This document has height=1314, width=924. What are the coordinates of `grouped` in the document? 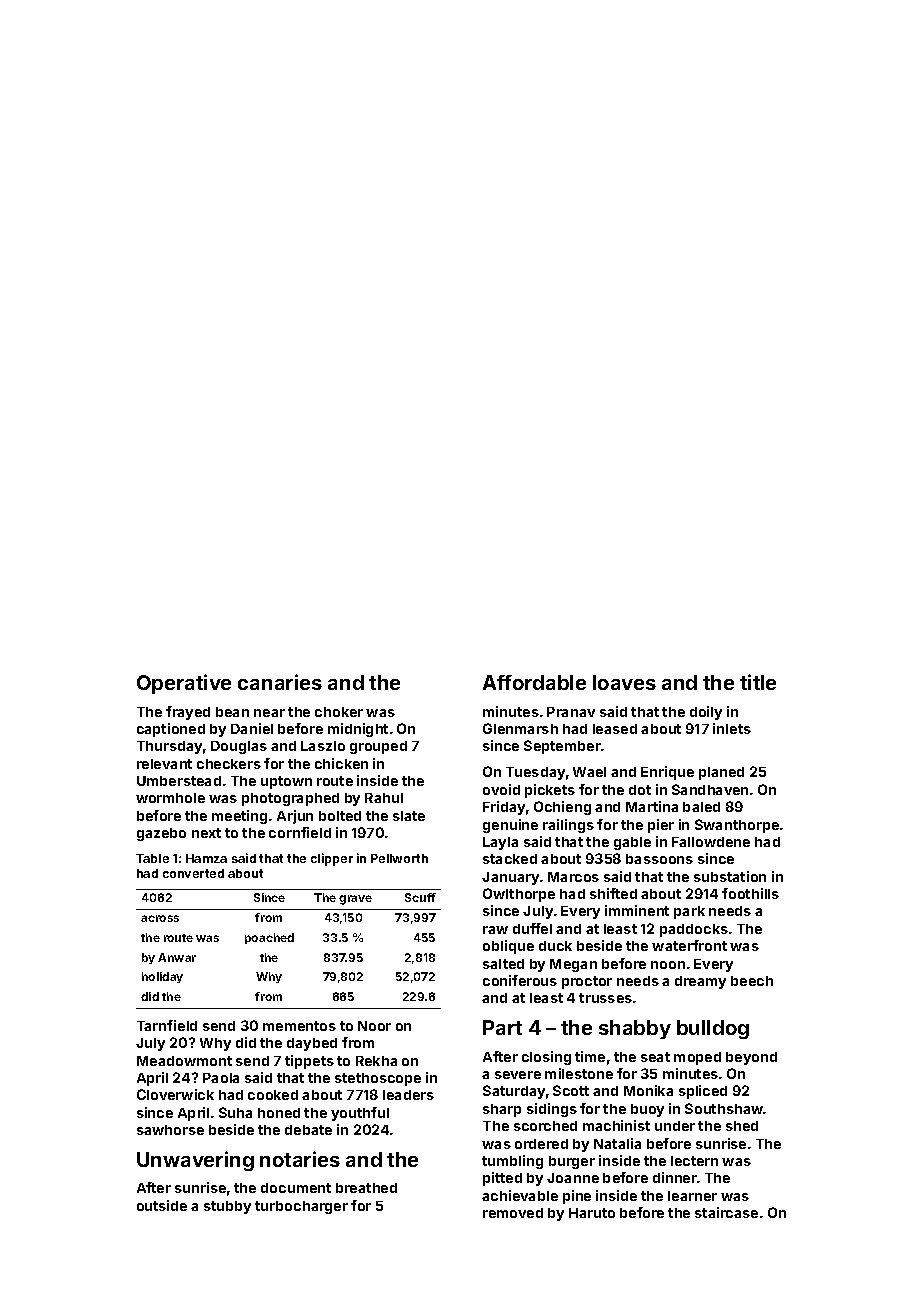 It's located at (378, 747).
